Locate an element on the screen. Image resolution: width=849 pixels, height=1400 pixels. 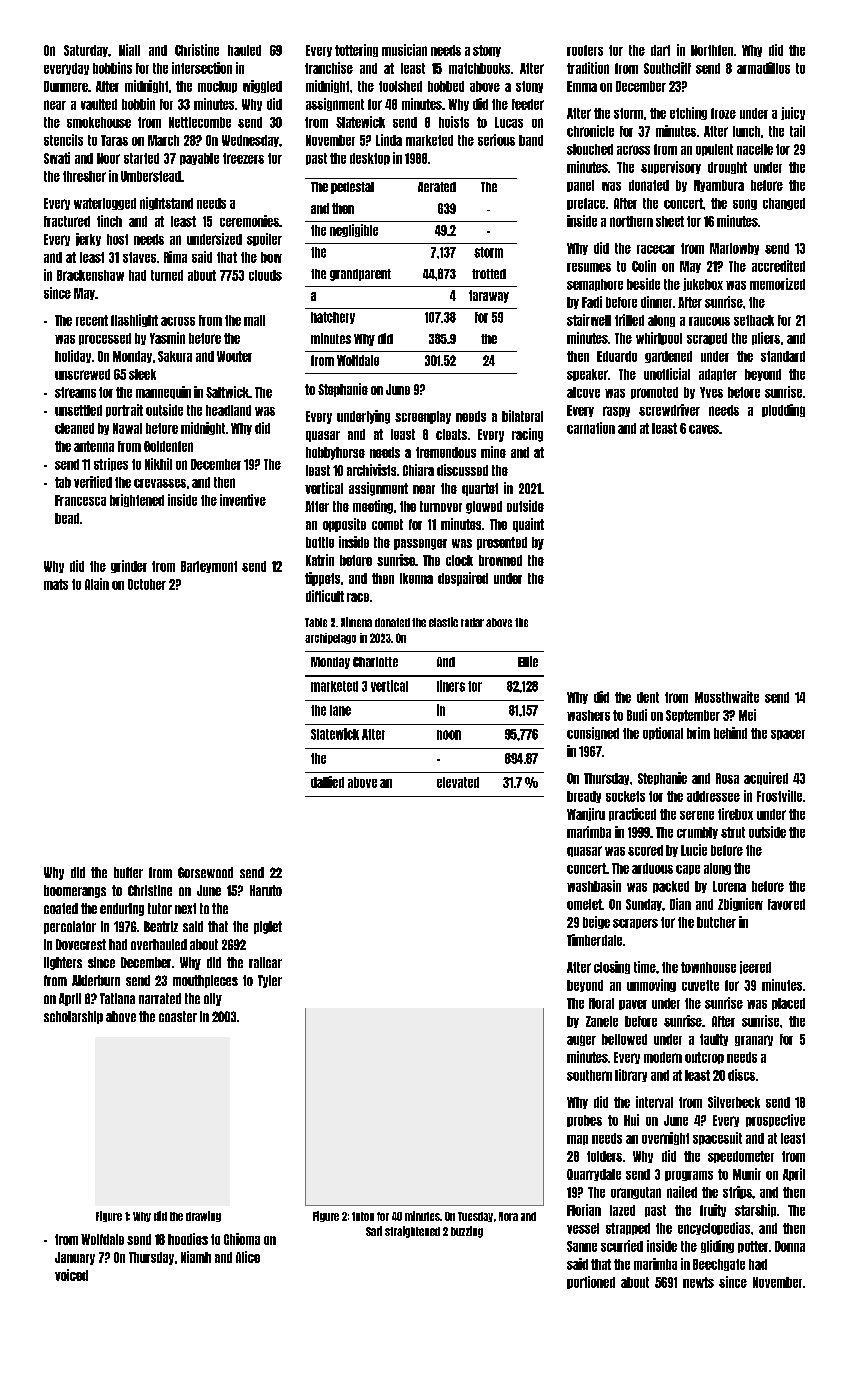
Haruto is located at coordinates (266, 890).
